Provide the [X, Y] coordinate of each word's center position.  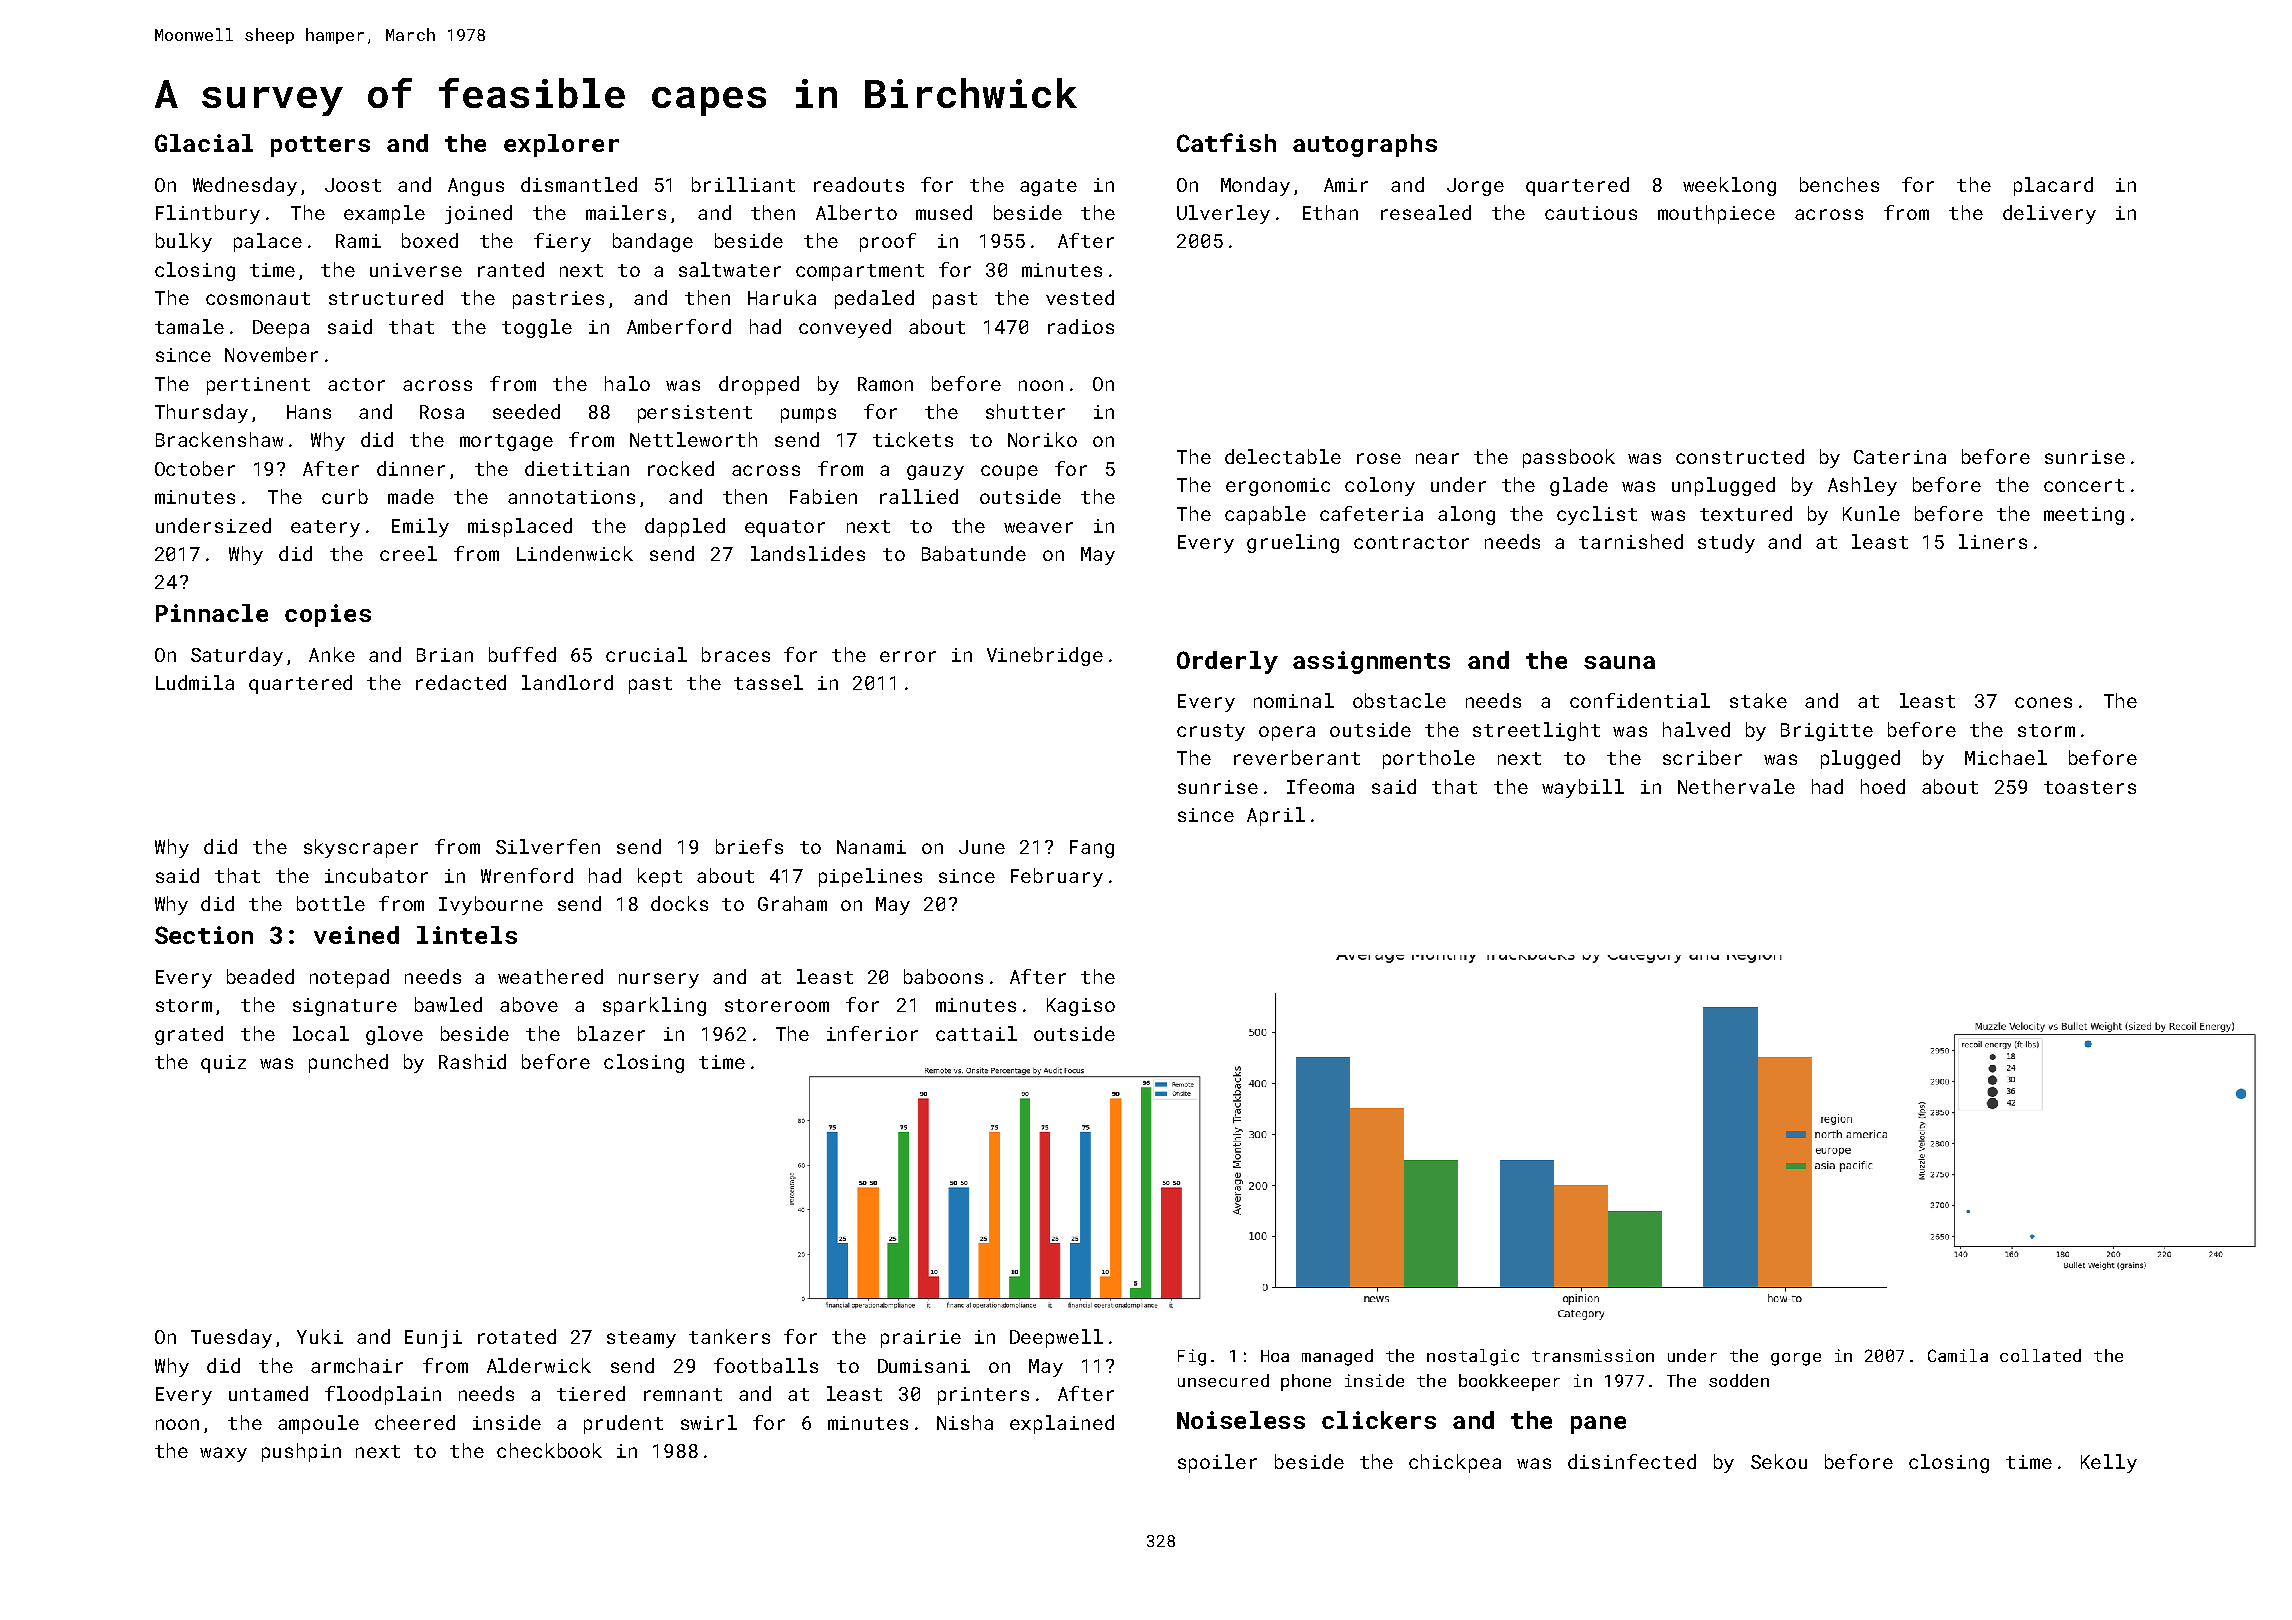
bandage [653, 242]
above [529, 1004]
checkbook [549, 1450]
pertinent [258, 386]
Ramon [885, 384]
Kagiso [1081, 1007]
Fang [1092, 849]
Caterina [1900, 457]
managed [1337, 1357]
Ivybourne [491, 905]
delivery [2049, 214]
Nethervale [1736, 786]
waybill [1583, 788]
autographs [1365, 145]
